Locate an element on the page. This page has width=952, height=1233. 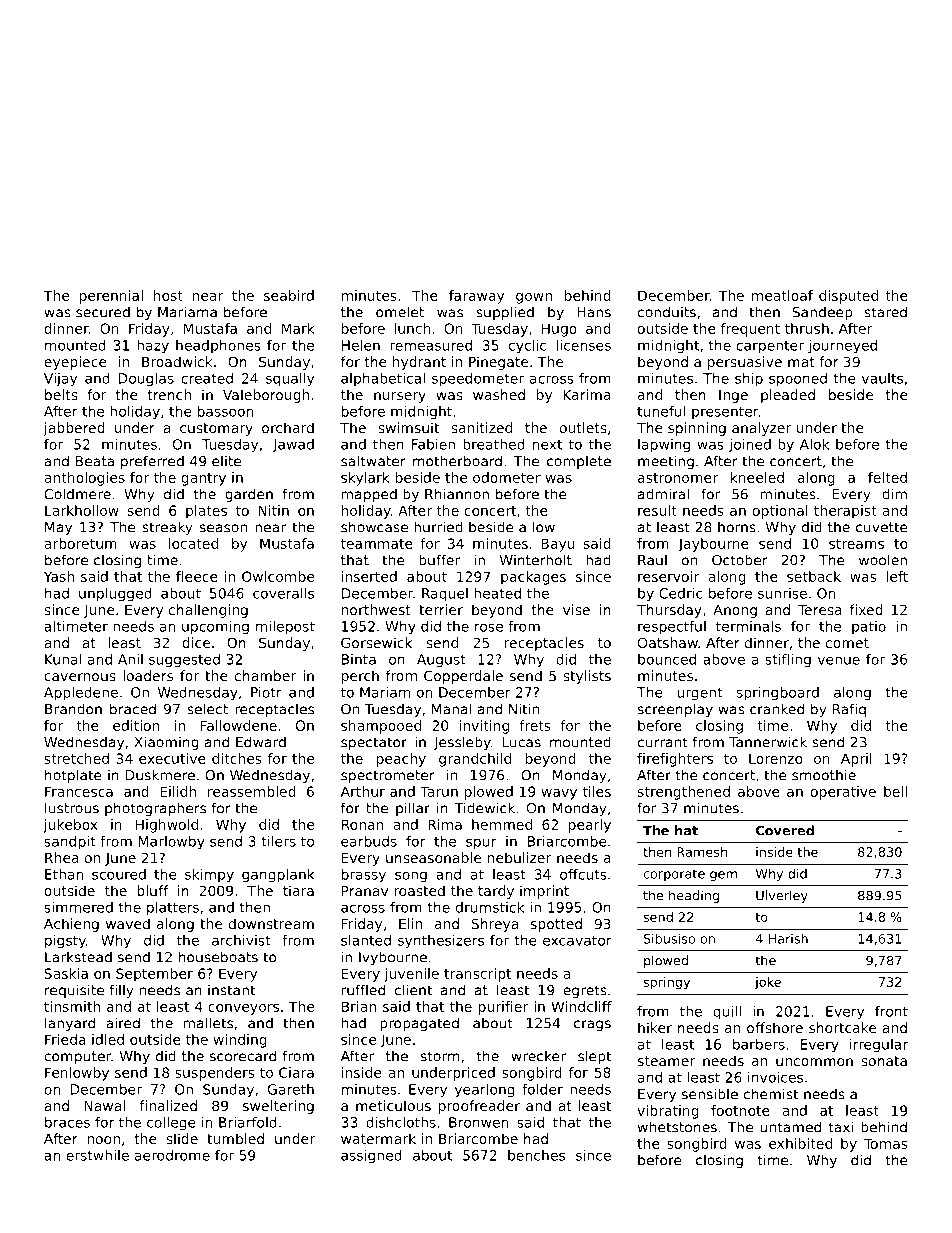
tumbled is located at coordinates (235, 1138).
